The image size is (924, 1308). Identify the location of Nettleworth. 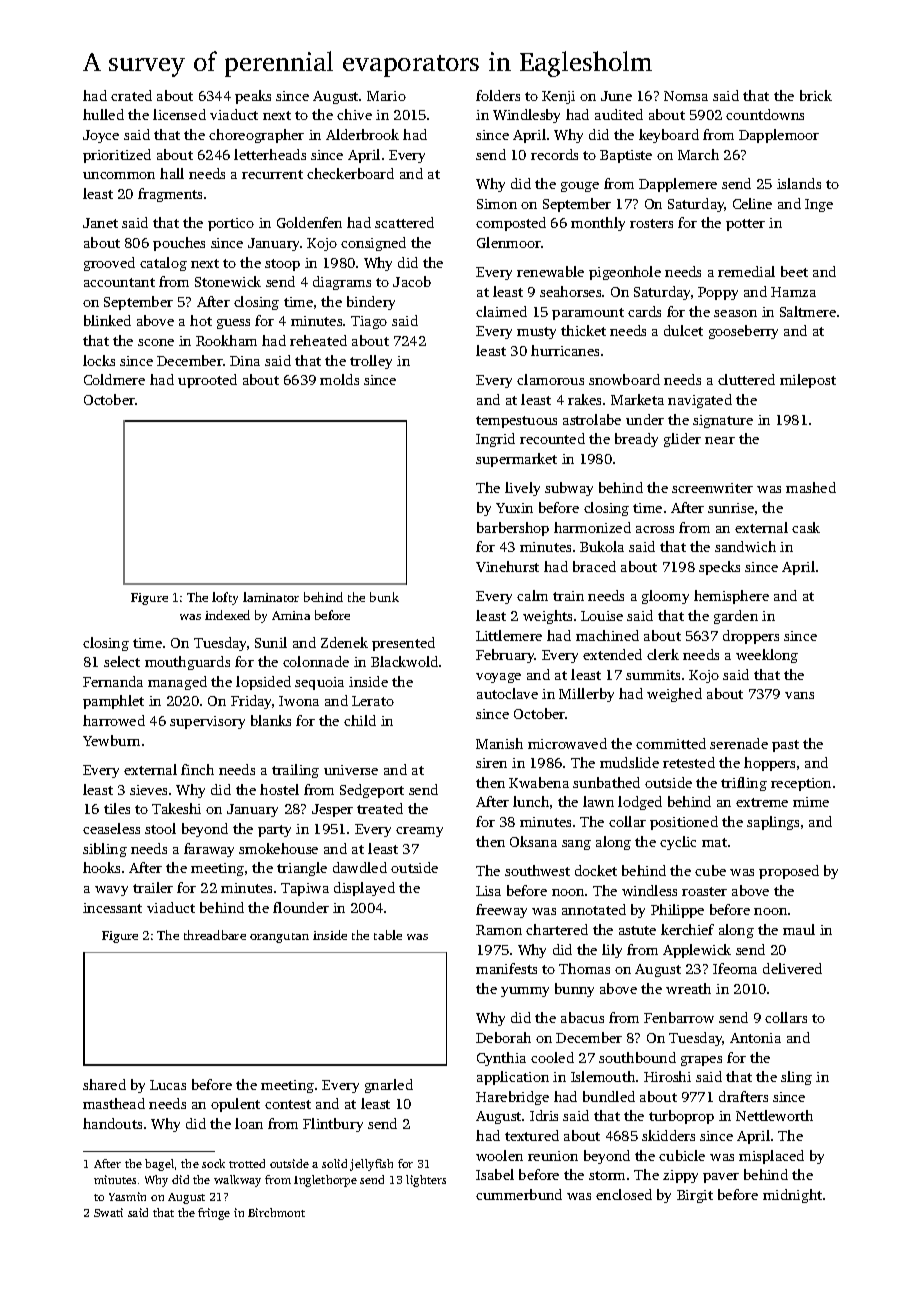
(774, 1115).
